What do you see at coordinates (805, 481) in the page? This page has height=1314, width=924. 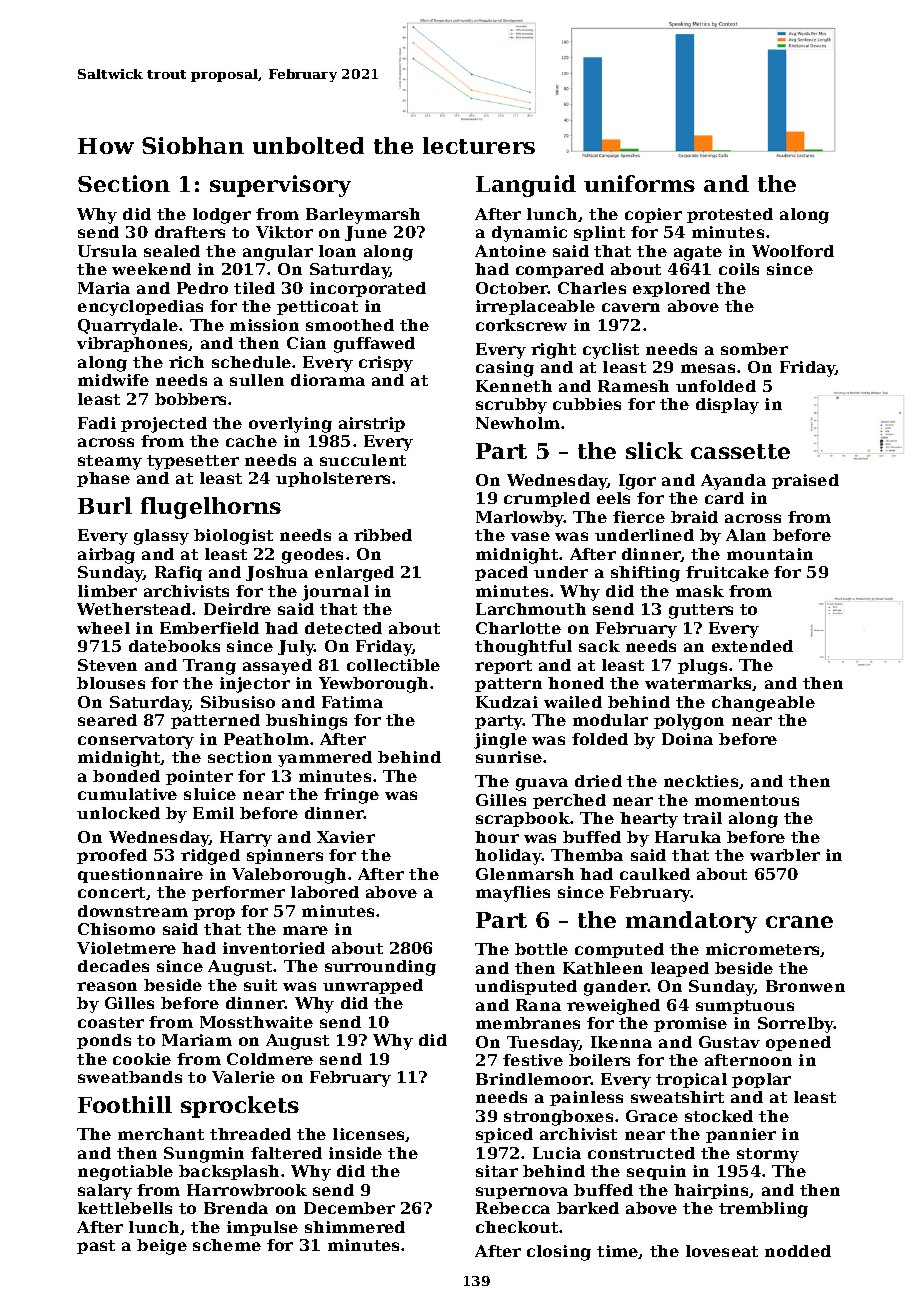 I see `praised` at bounding box center [805, 481].
